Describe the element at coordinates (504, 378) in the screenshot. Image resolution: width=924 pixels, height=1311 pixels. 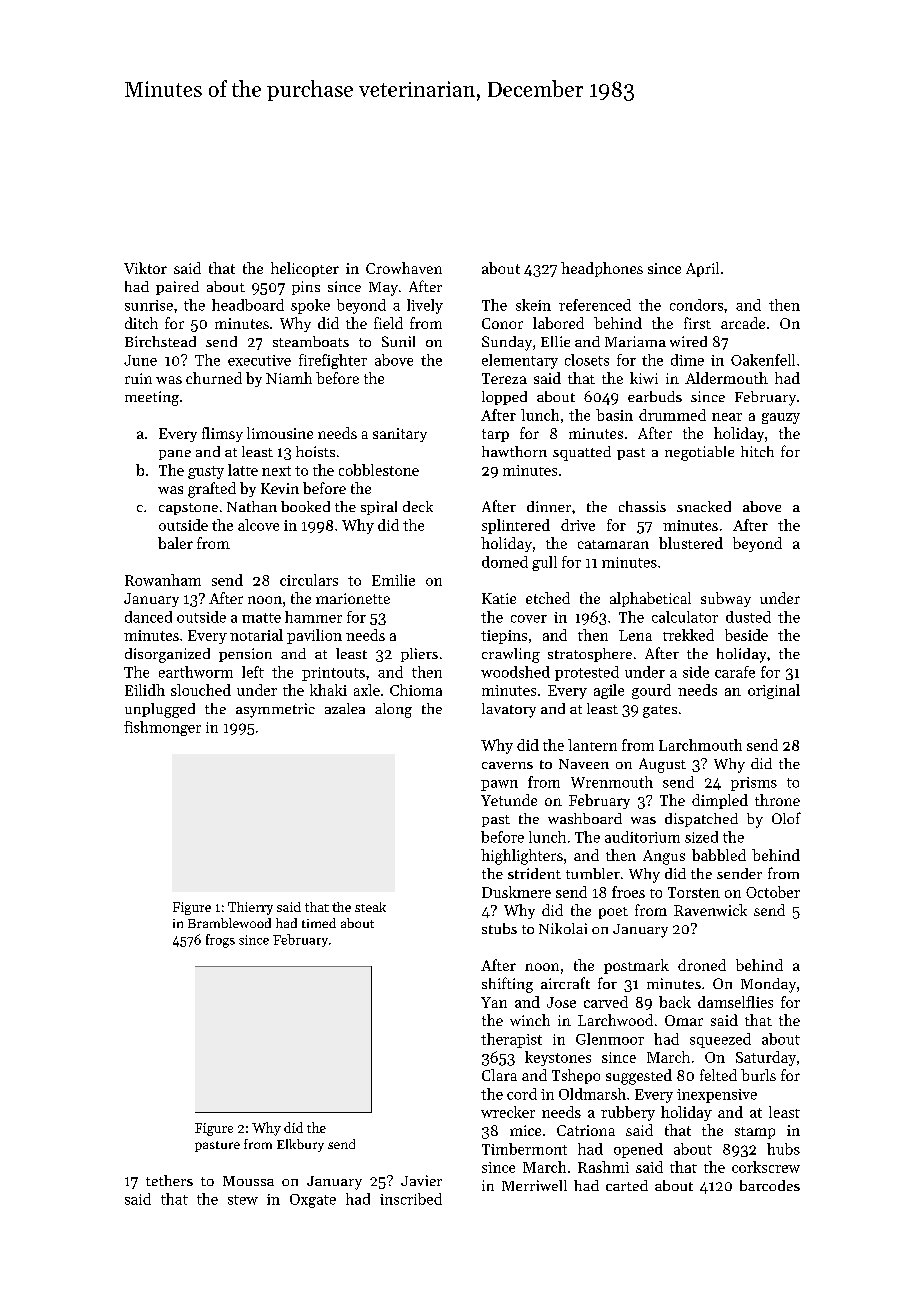
I see `Tereza` at that location.
